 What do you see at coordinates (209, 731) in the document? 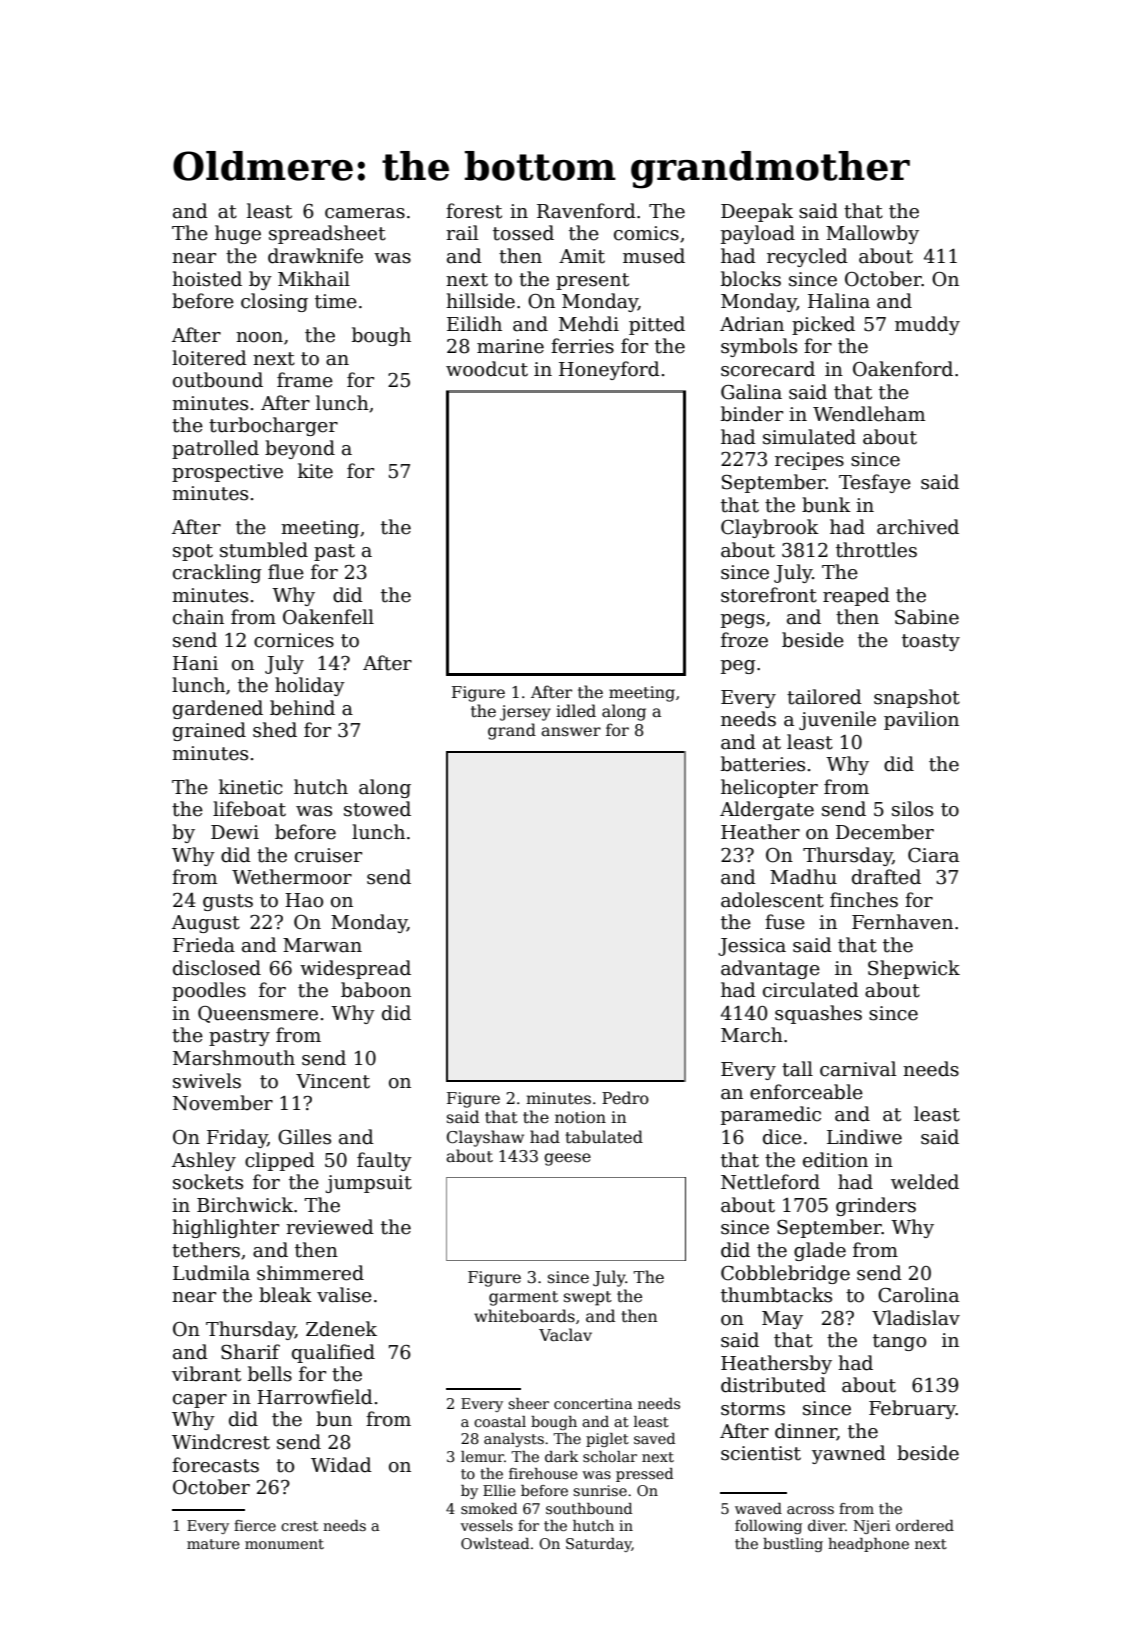
I see `grained` at bounding box center [209, 731].
